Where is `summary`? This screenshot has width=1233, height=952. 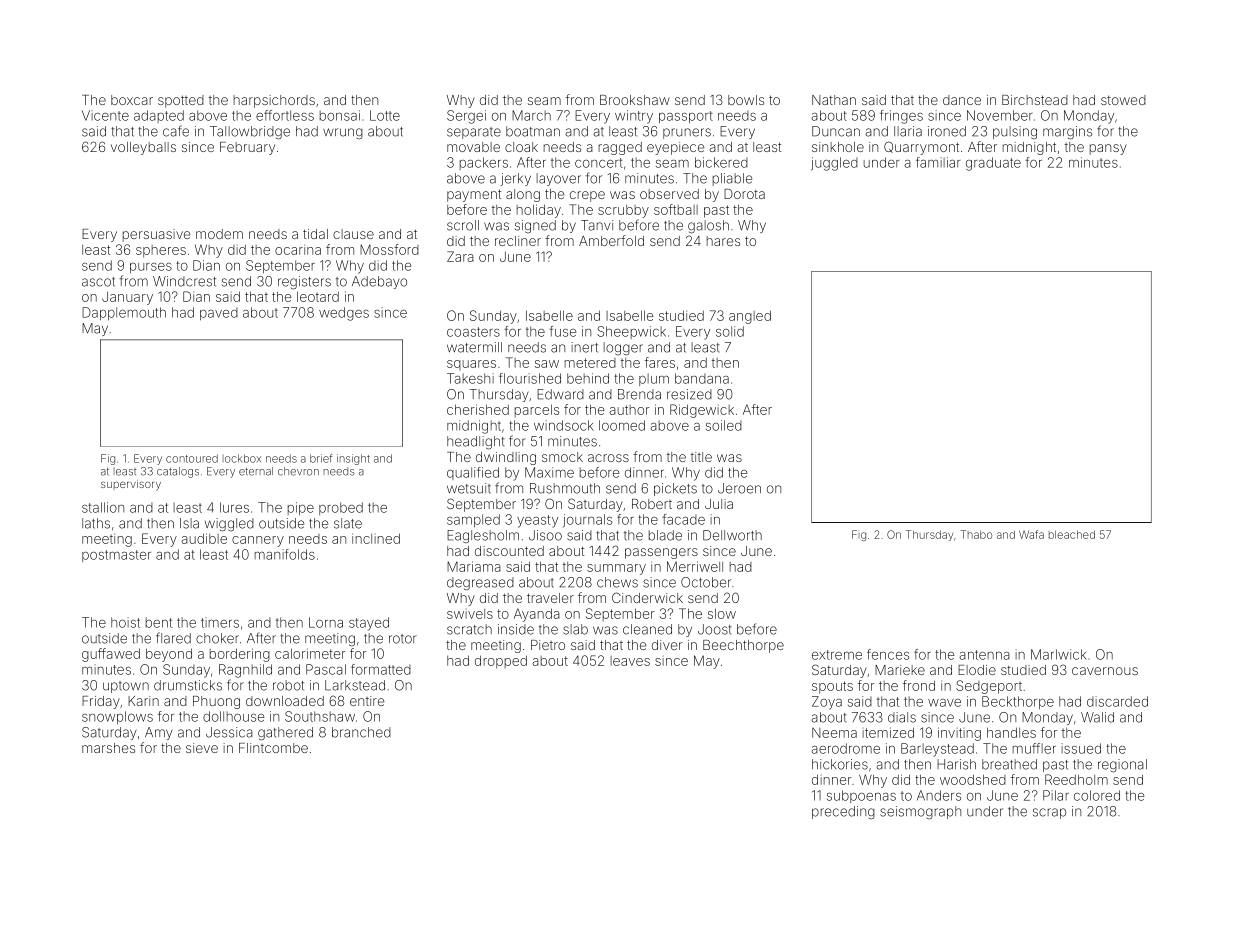
summary is located at coordinates (616, 569).
